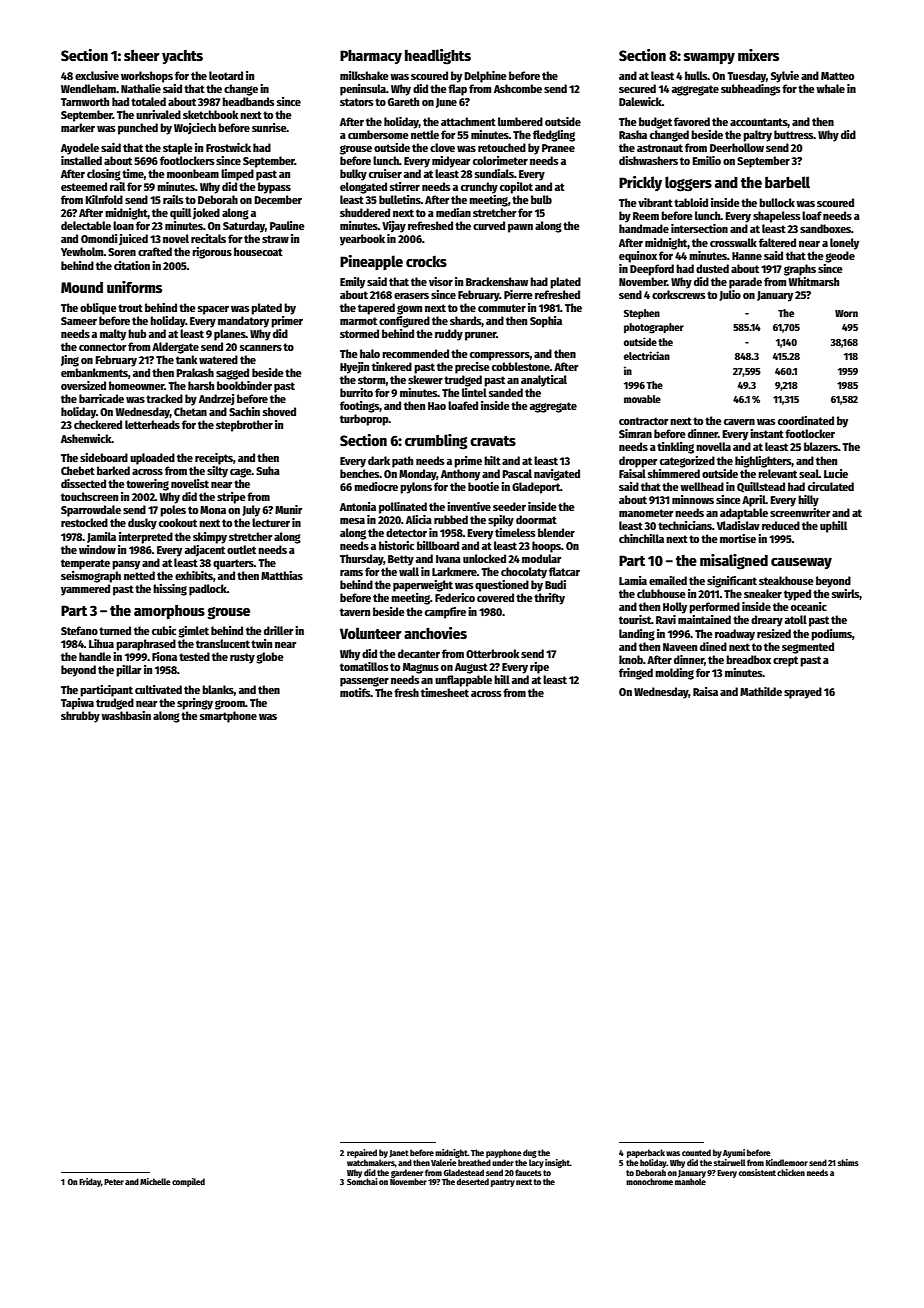  Describe the element at coordinates (269, 127) in the screenshot. I see `sunrise` at that location.
